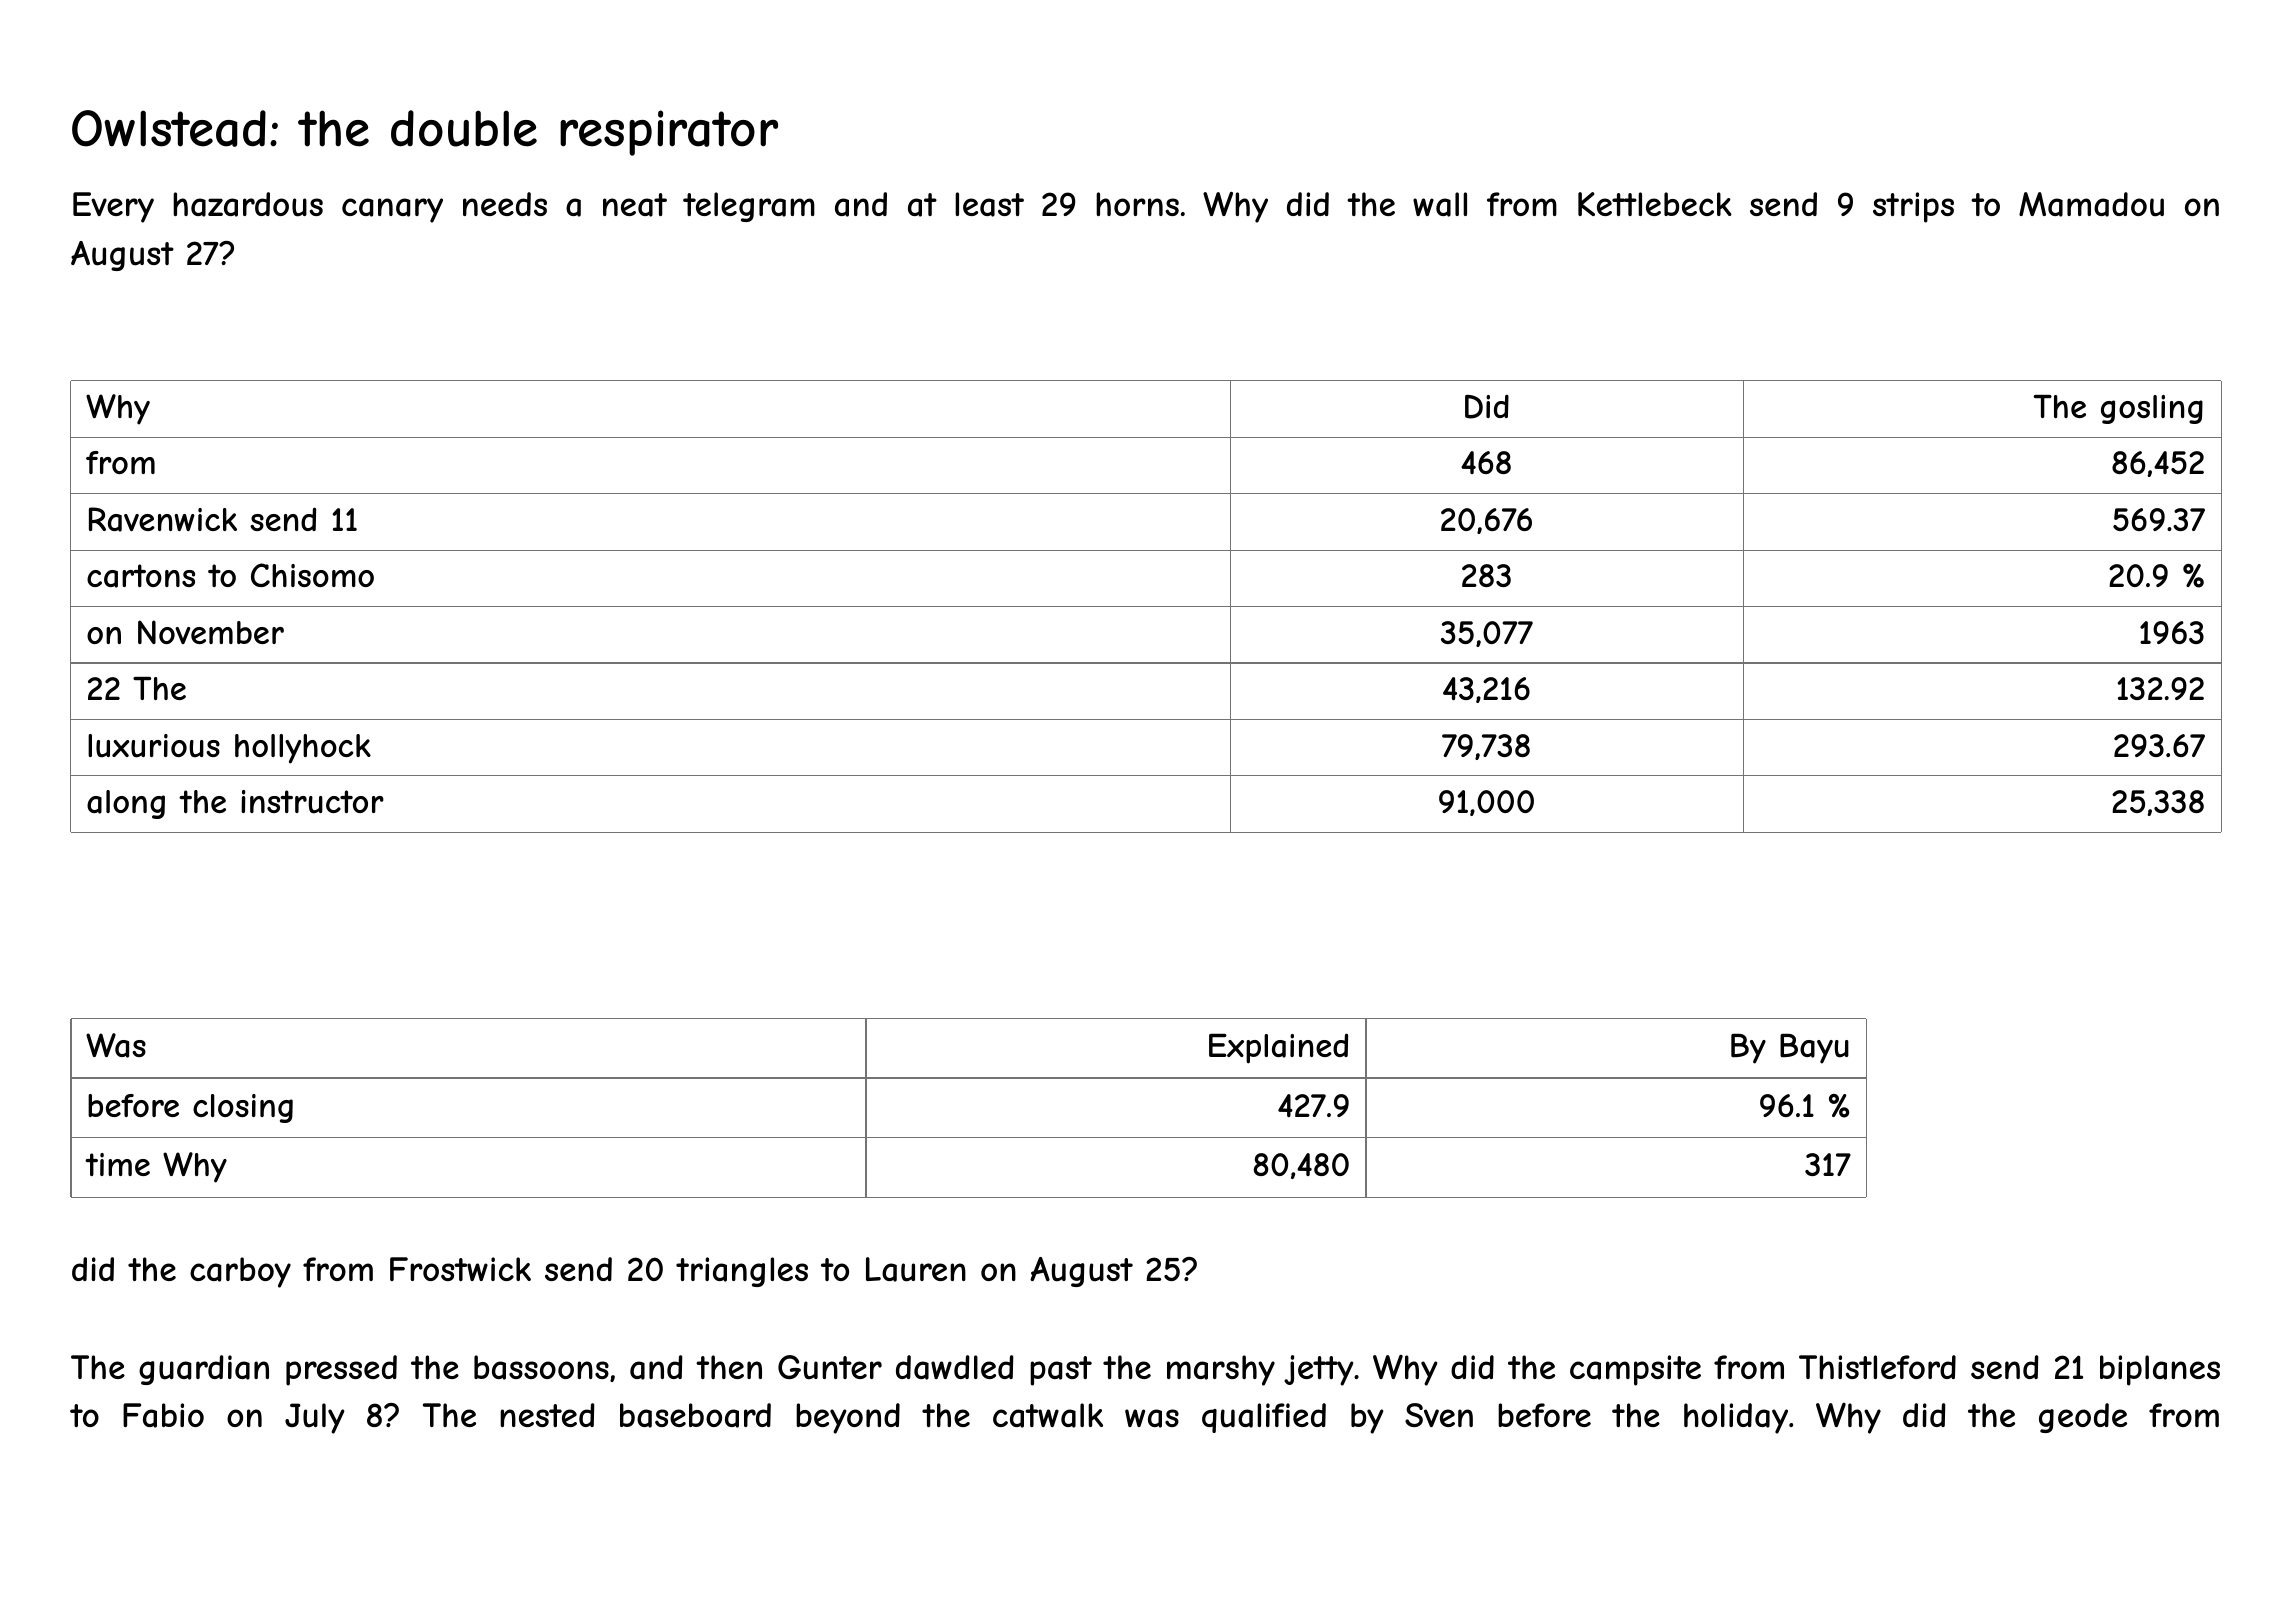  I want to click on nested, so click(547, 1415).
